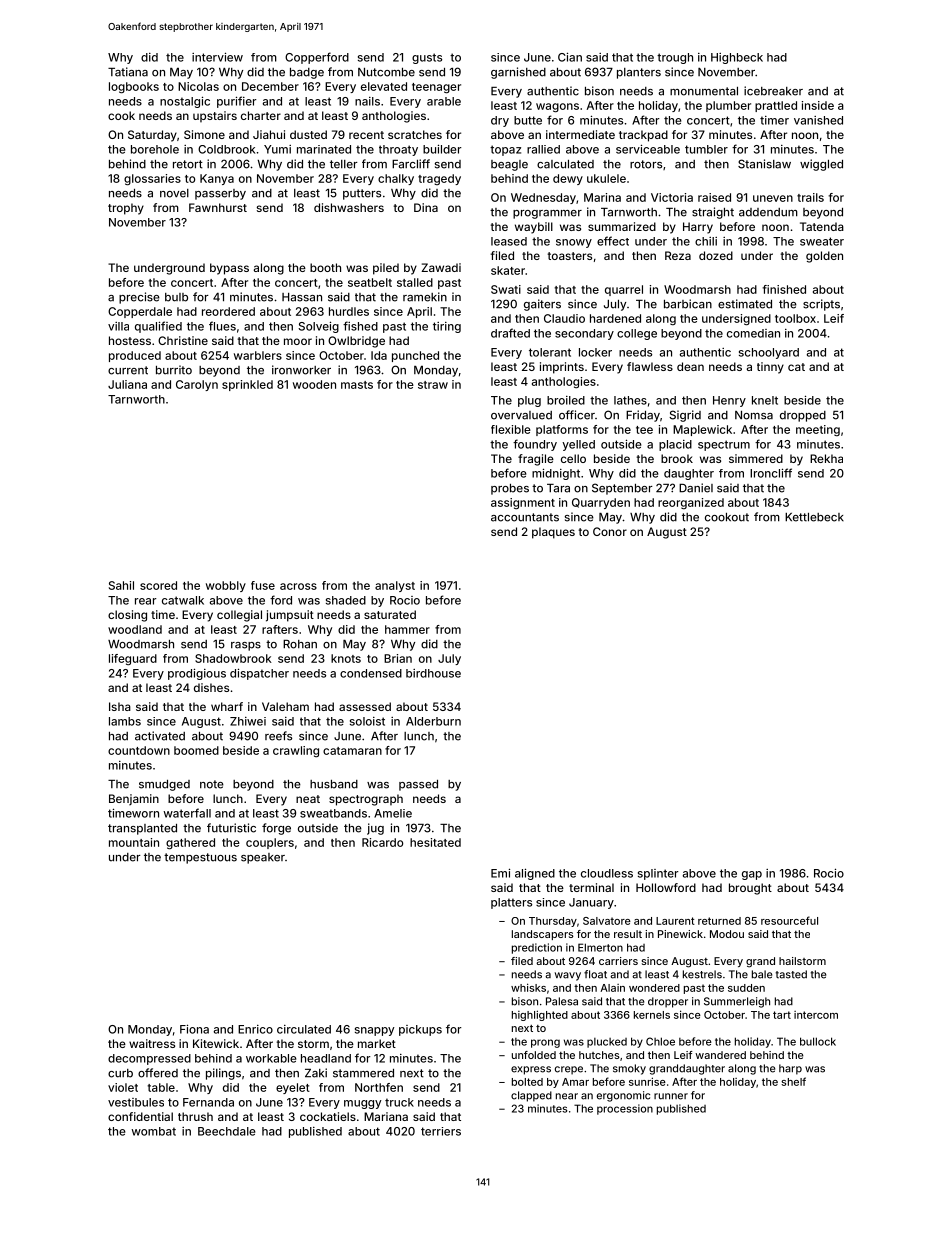 The image size is (952, 1233). I want to click on tumbler, so click(706, 149).
